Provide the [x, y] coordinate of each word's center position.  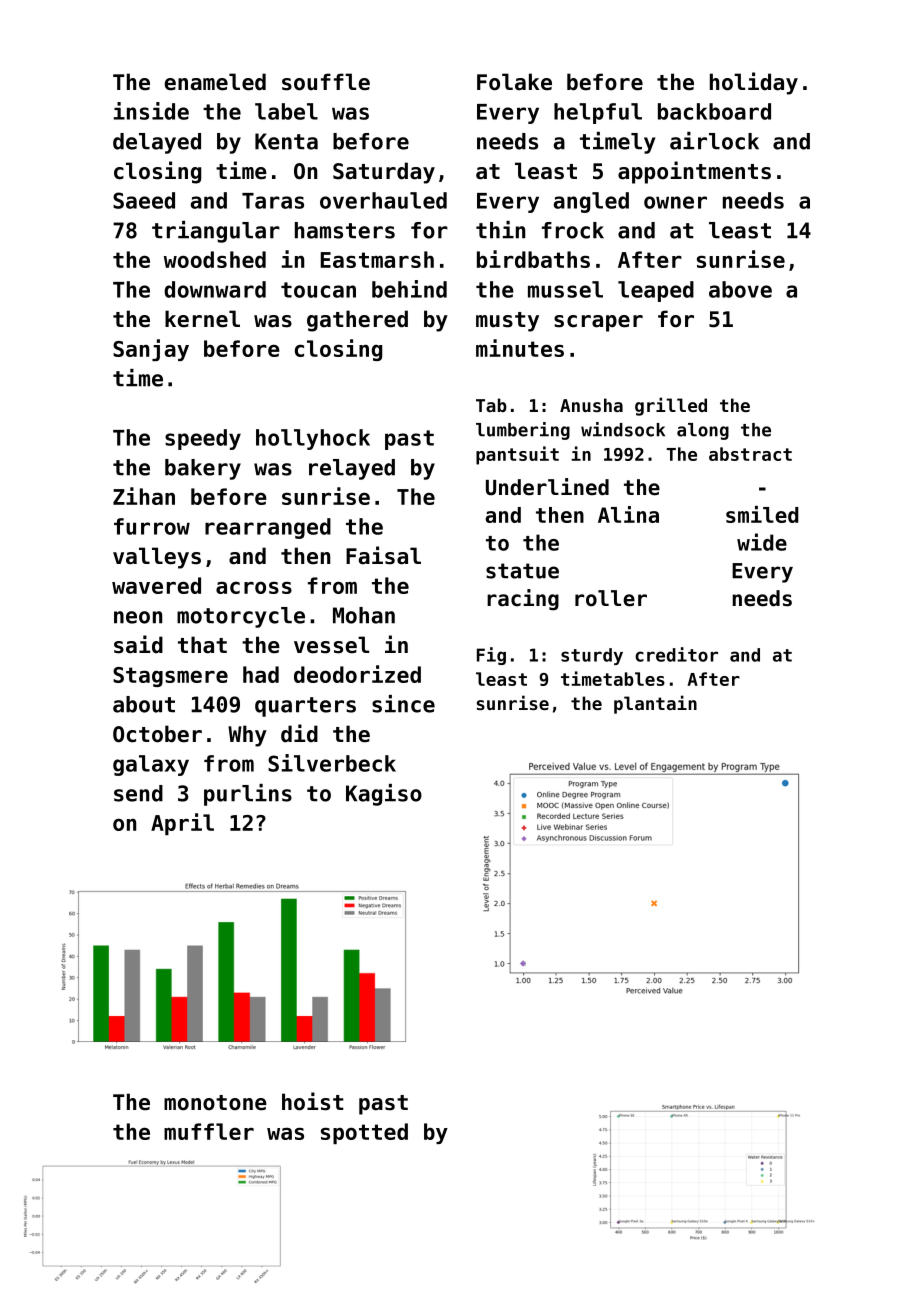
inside [151, 111]
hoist [313, 1101]
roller [611, 598]
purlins [248, 795]
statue [522, 571]
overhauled [383, 200]
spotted [364, 1133]
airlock [714, 141]
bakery [203, 469]
